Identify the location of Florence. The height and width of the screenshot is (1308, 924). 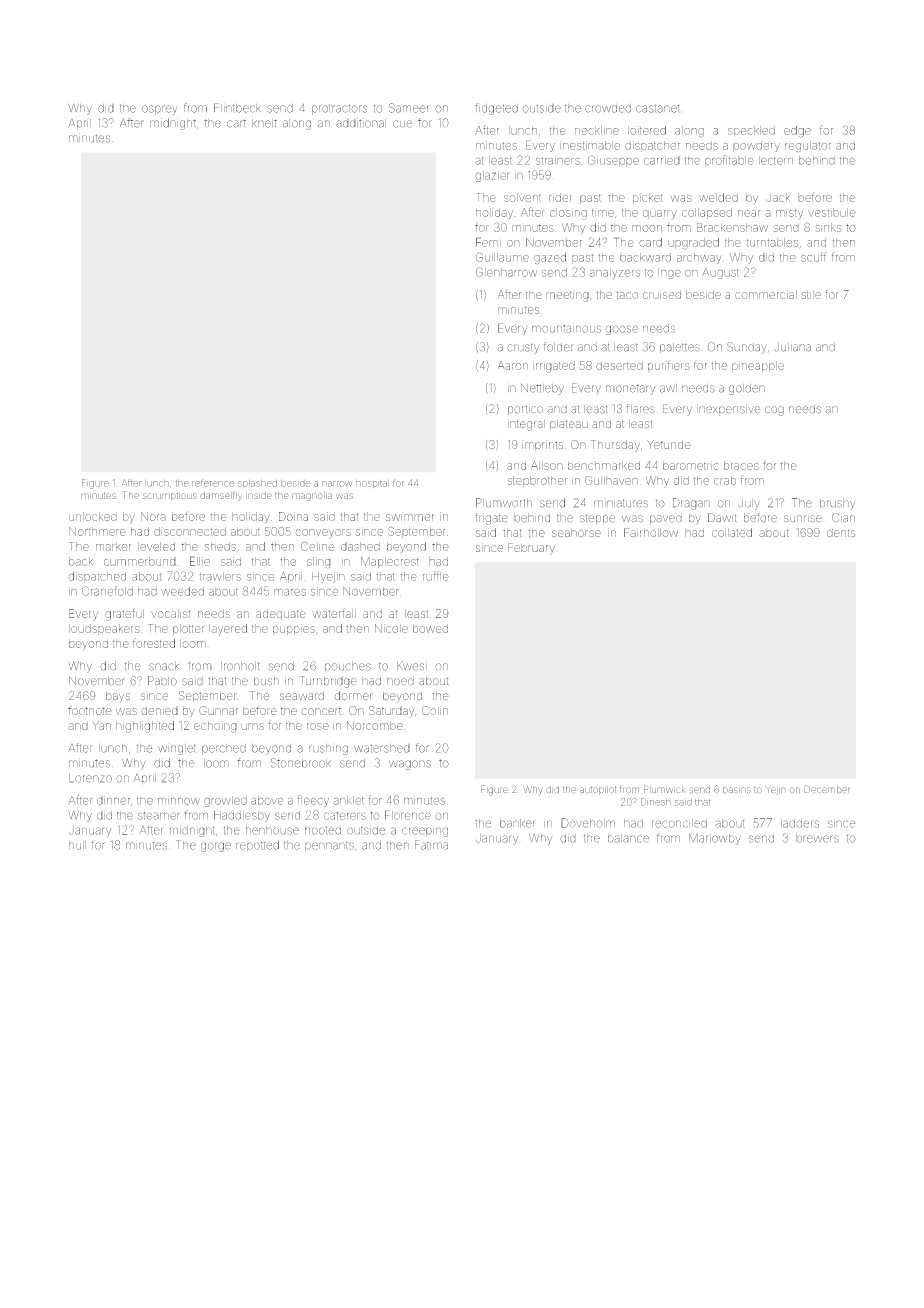
(408, 815).
